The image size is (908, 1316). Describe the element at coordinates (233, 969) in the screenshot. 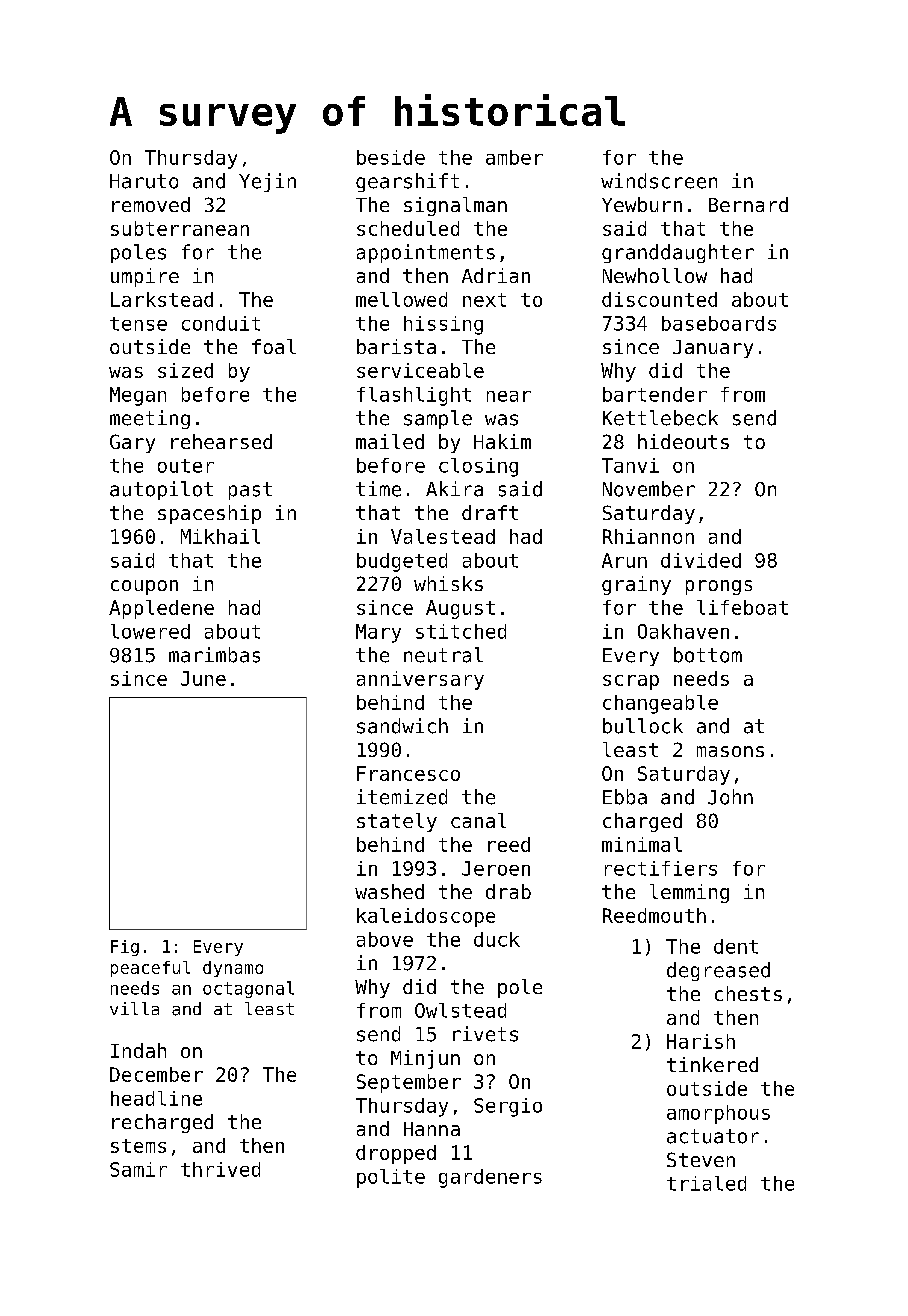

I see `dynamo` at that location.
